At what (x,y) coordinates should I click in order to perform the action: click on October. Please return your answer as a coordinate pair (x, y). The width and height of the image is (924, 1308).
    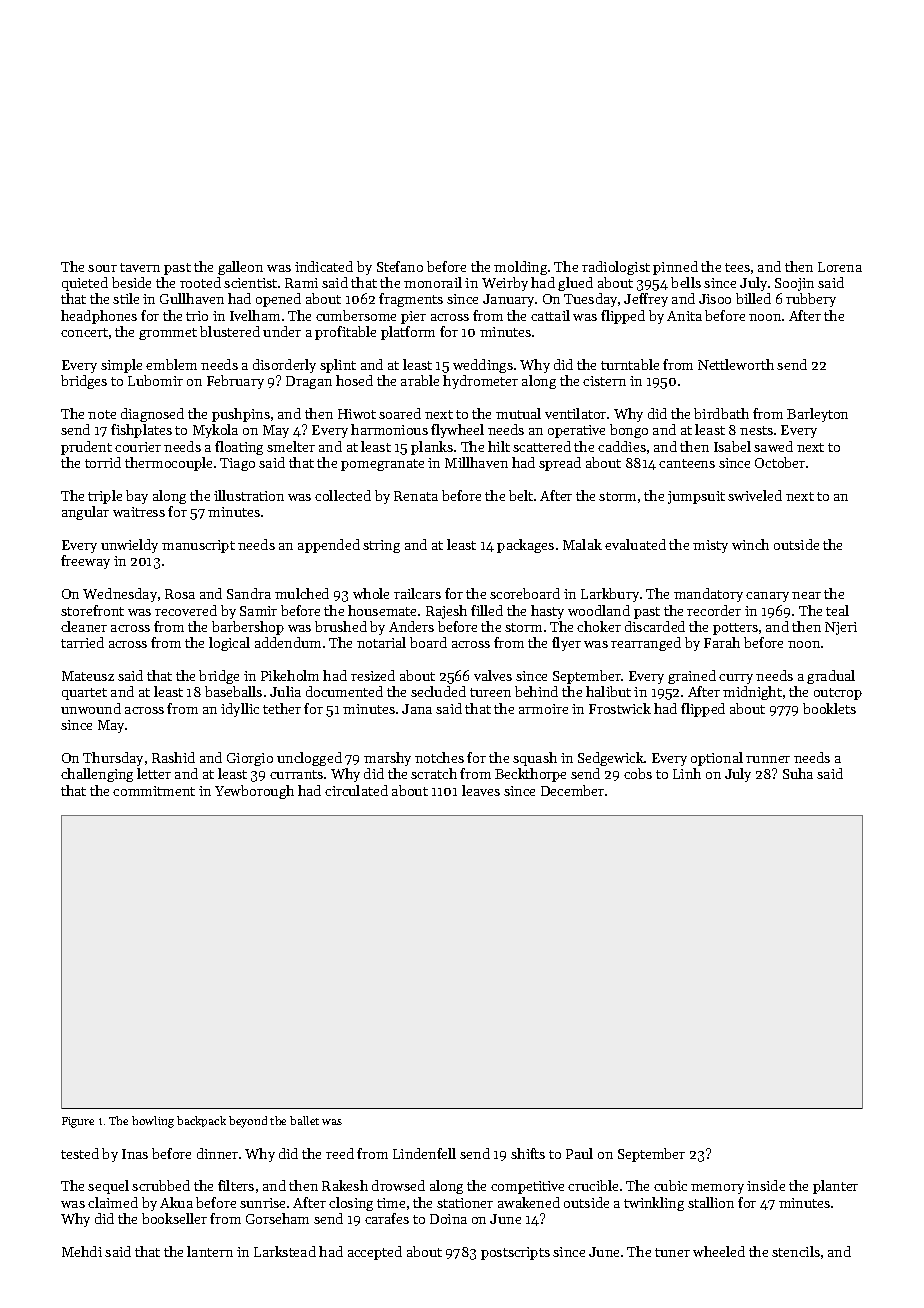
    Looking at the image, I should click on (780, 462).
